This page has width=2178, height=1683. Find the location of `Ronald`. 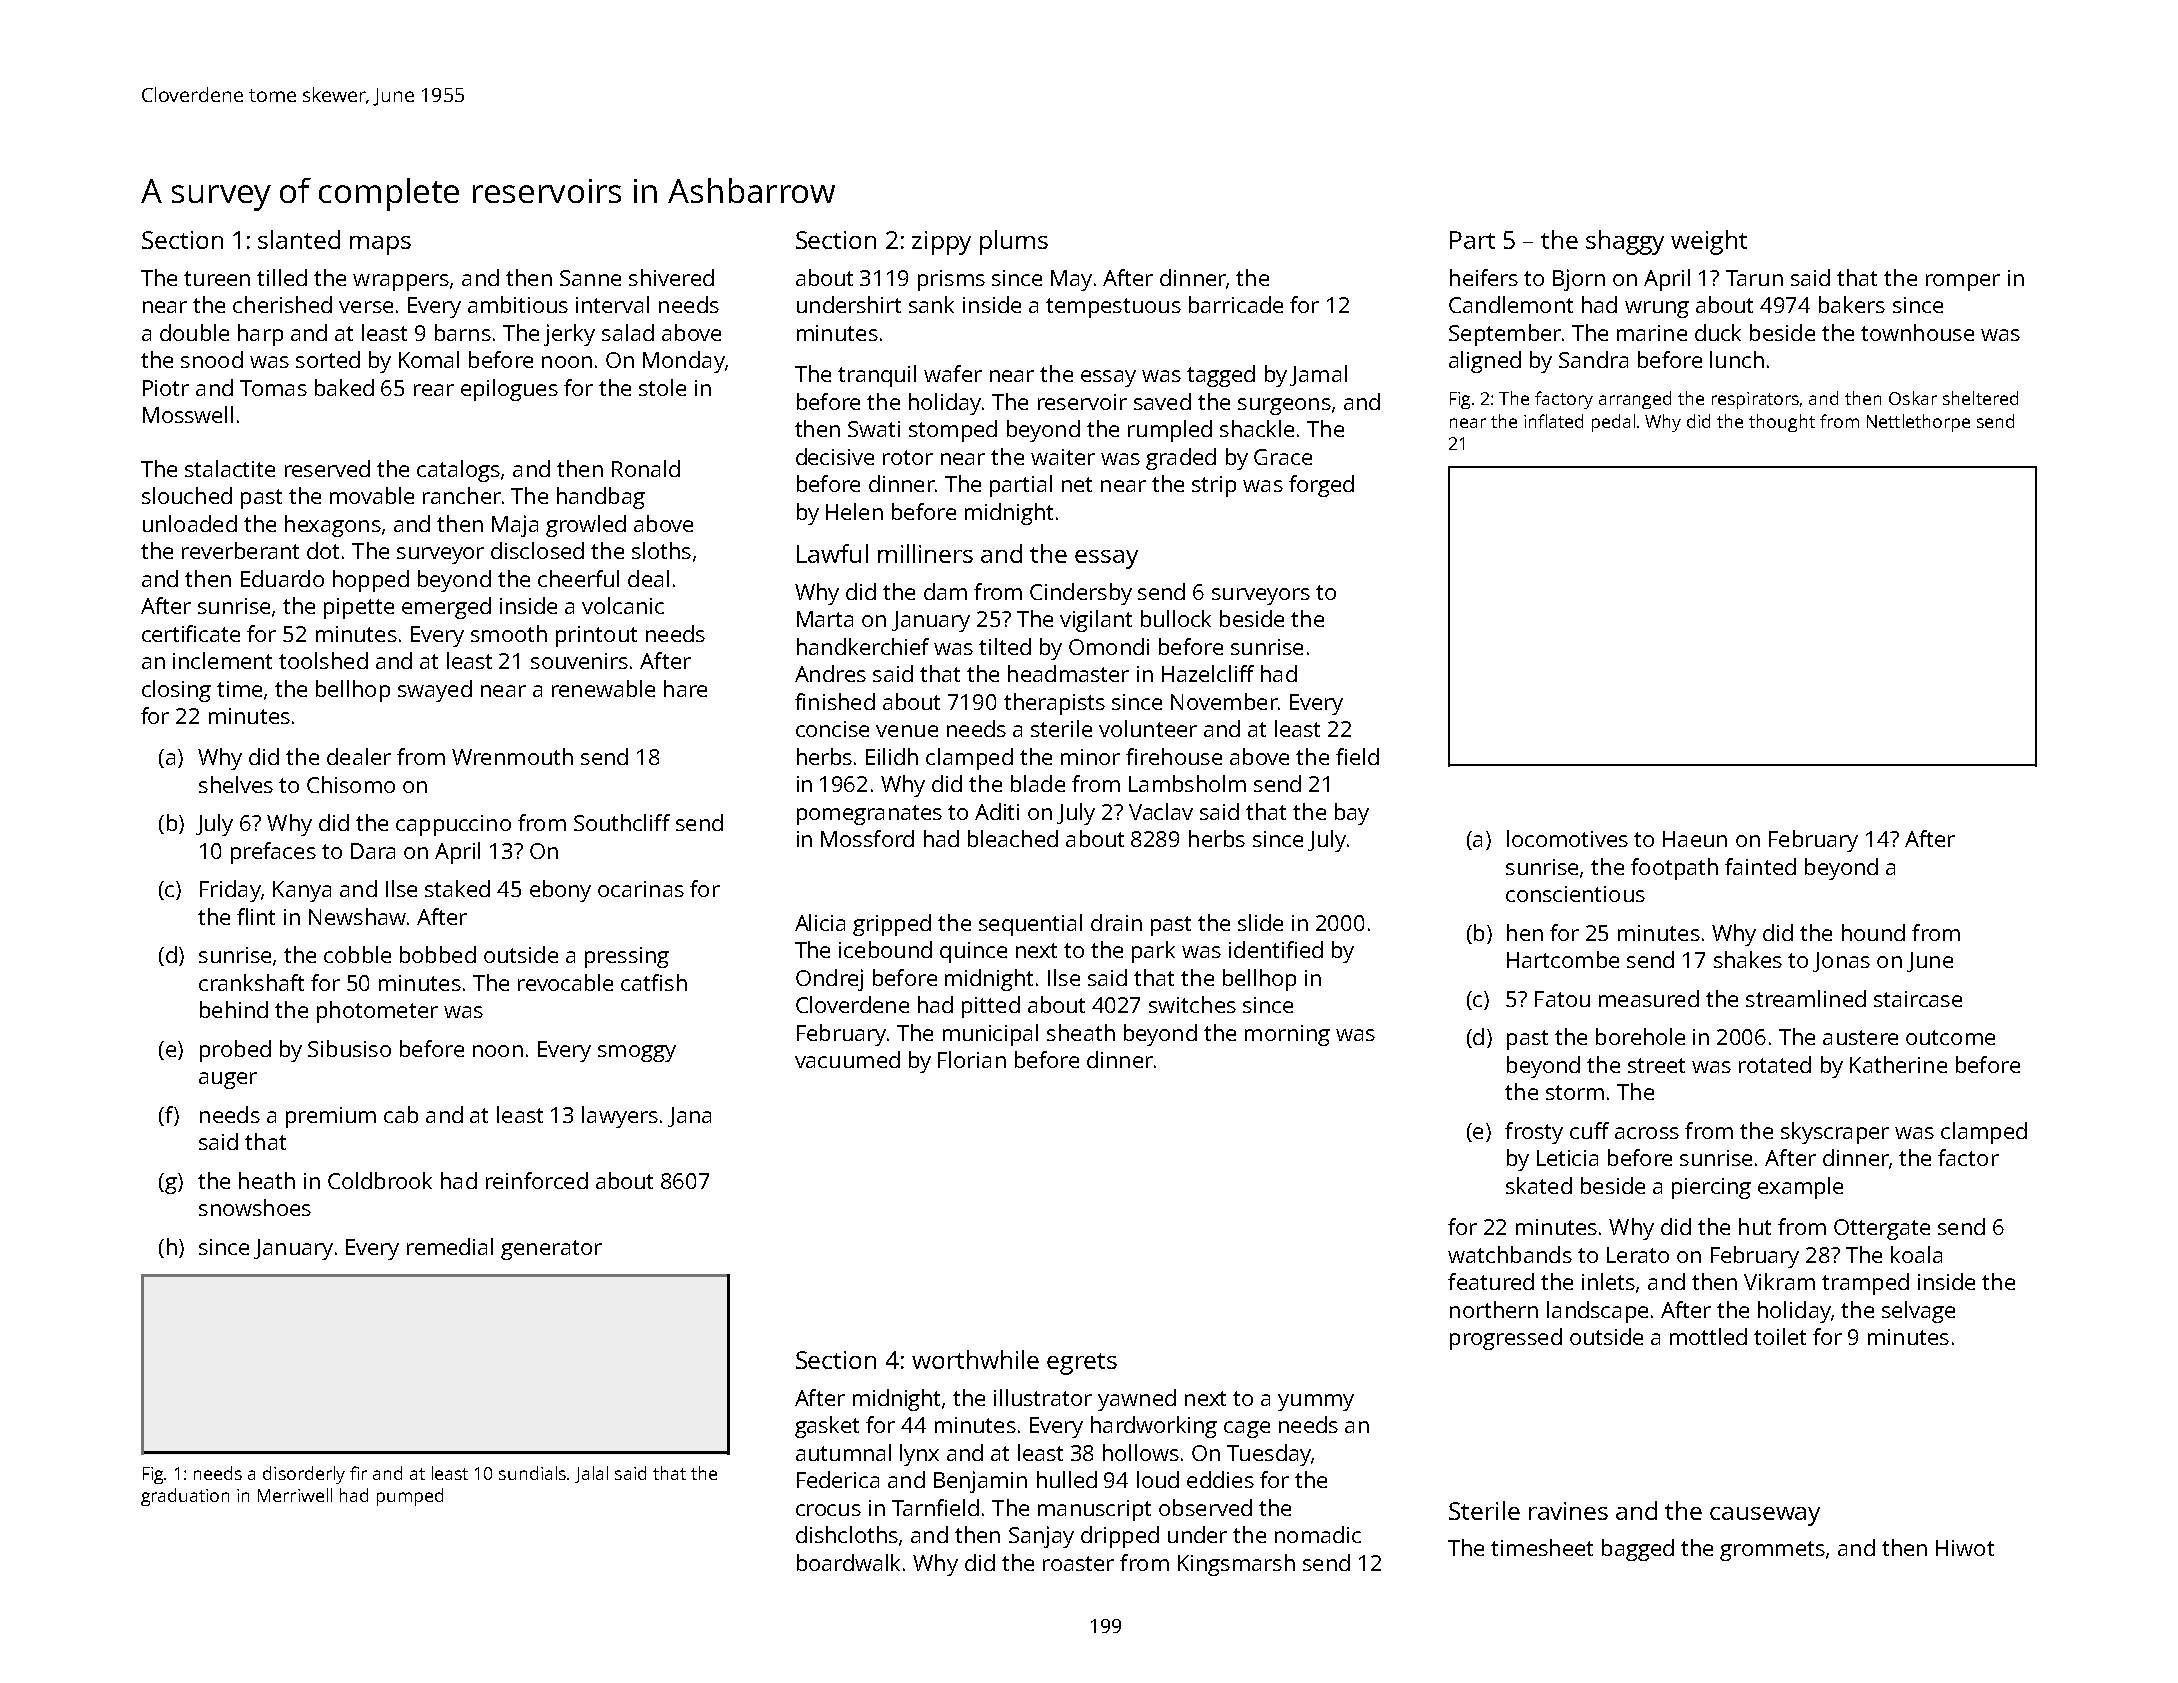

Ronald is located at coordinates (646, 468).
